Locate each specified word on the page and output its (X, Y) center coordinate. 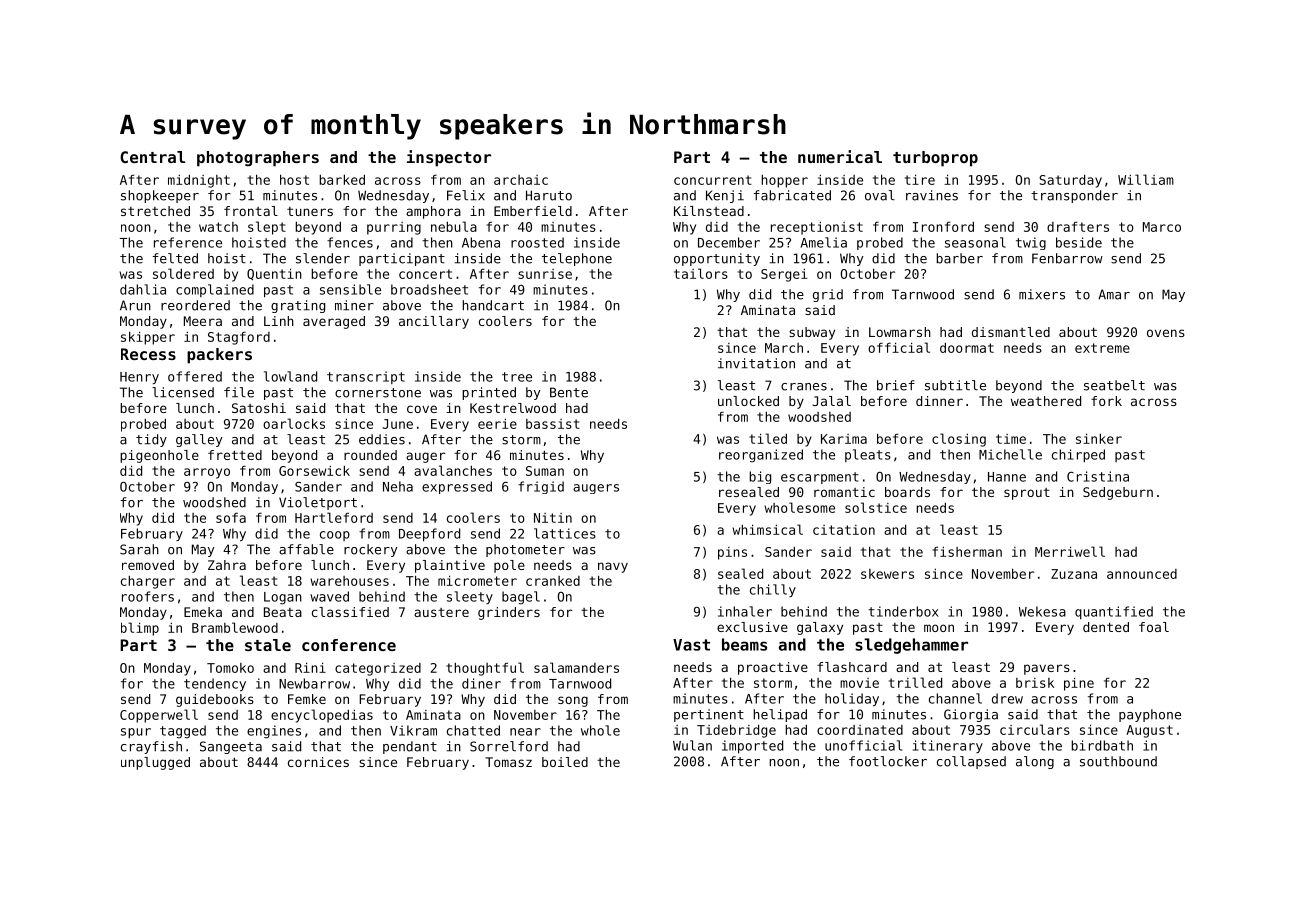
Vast (691, 645)
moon (939, 628)
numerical (840, 156)
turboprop (935, 159)
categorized (378, 669)
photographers (258, 159)
